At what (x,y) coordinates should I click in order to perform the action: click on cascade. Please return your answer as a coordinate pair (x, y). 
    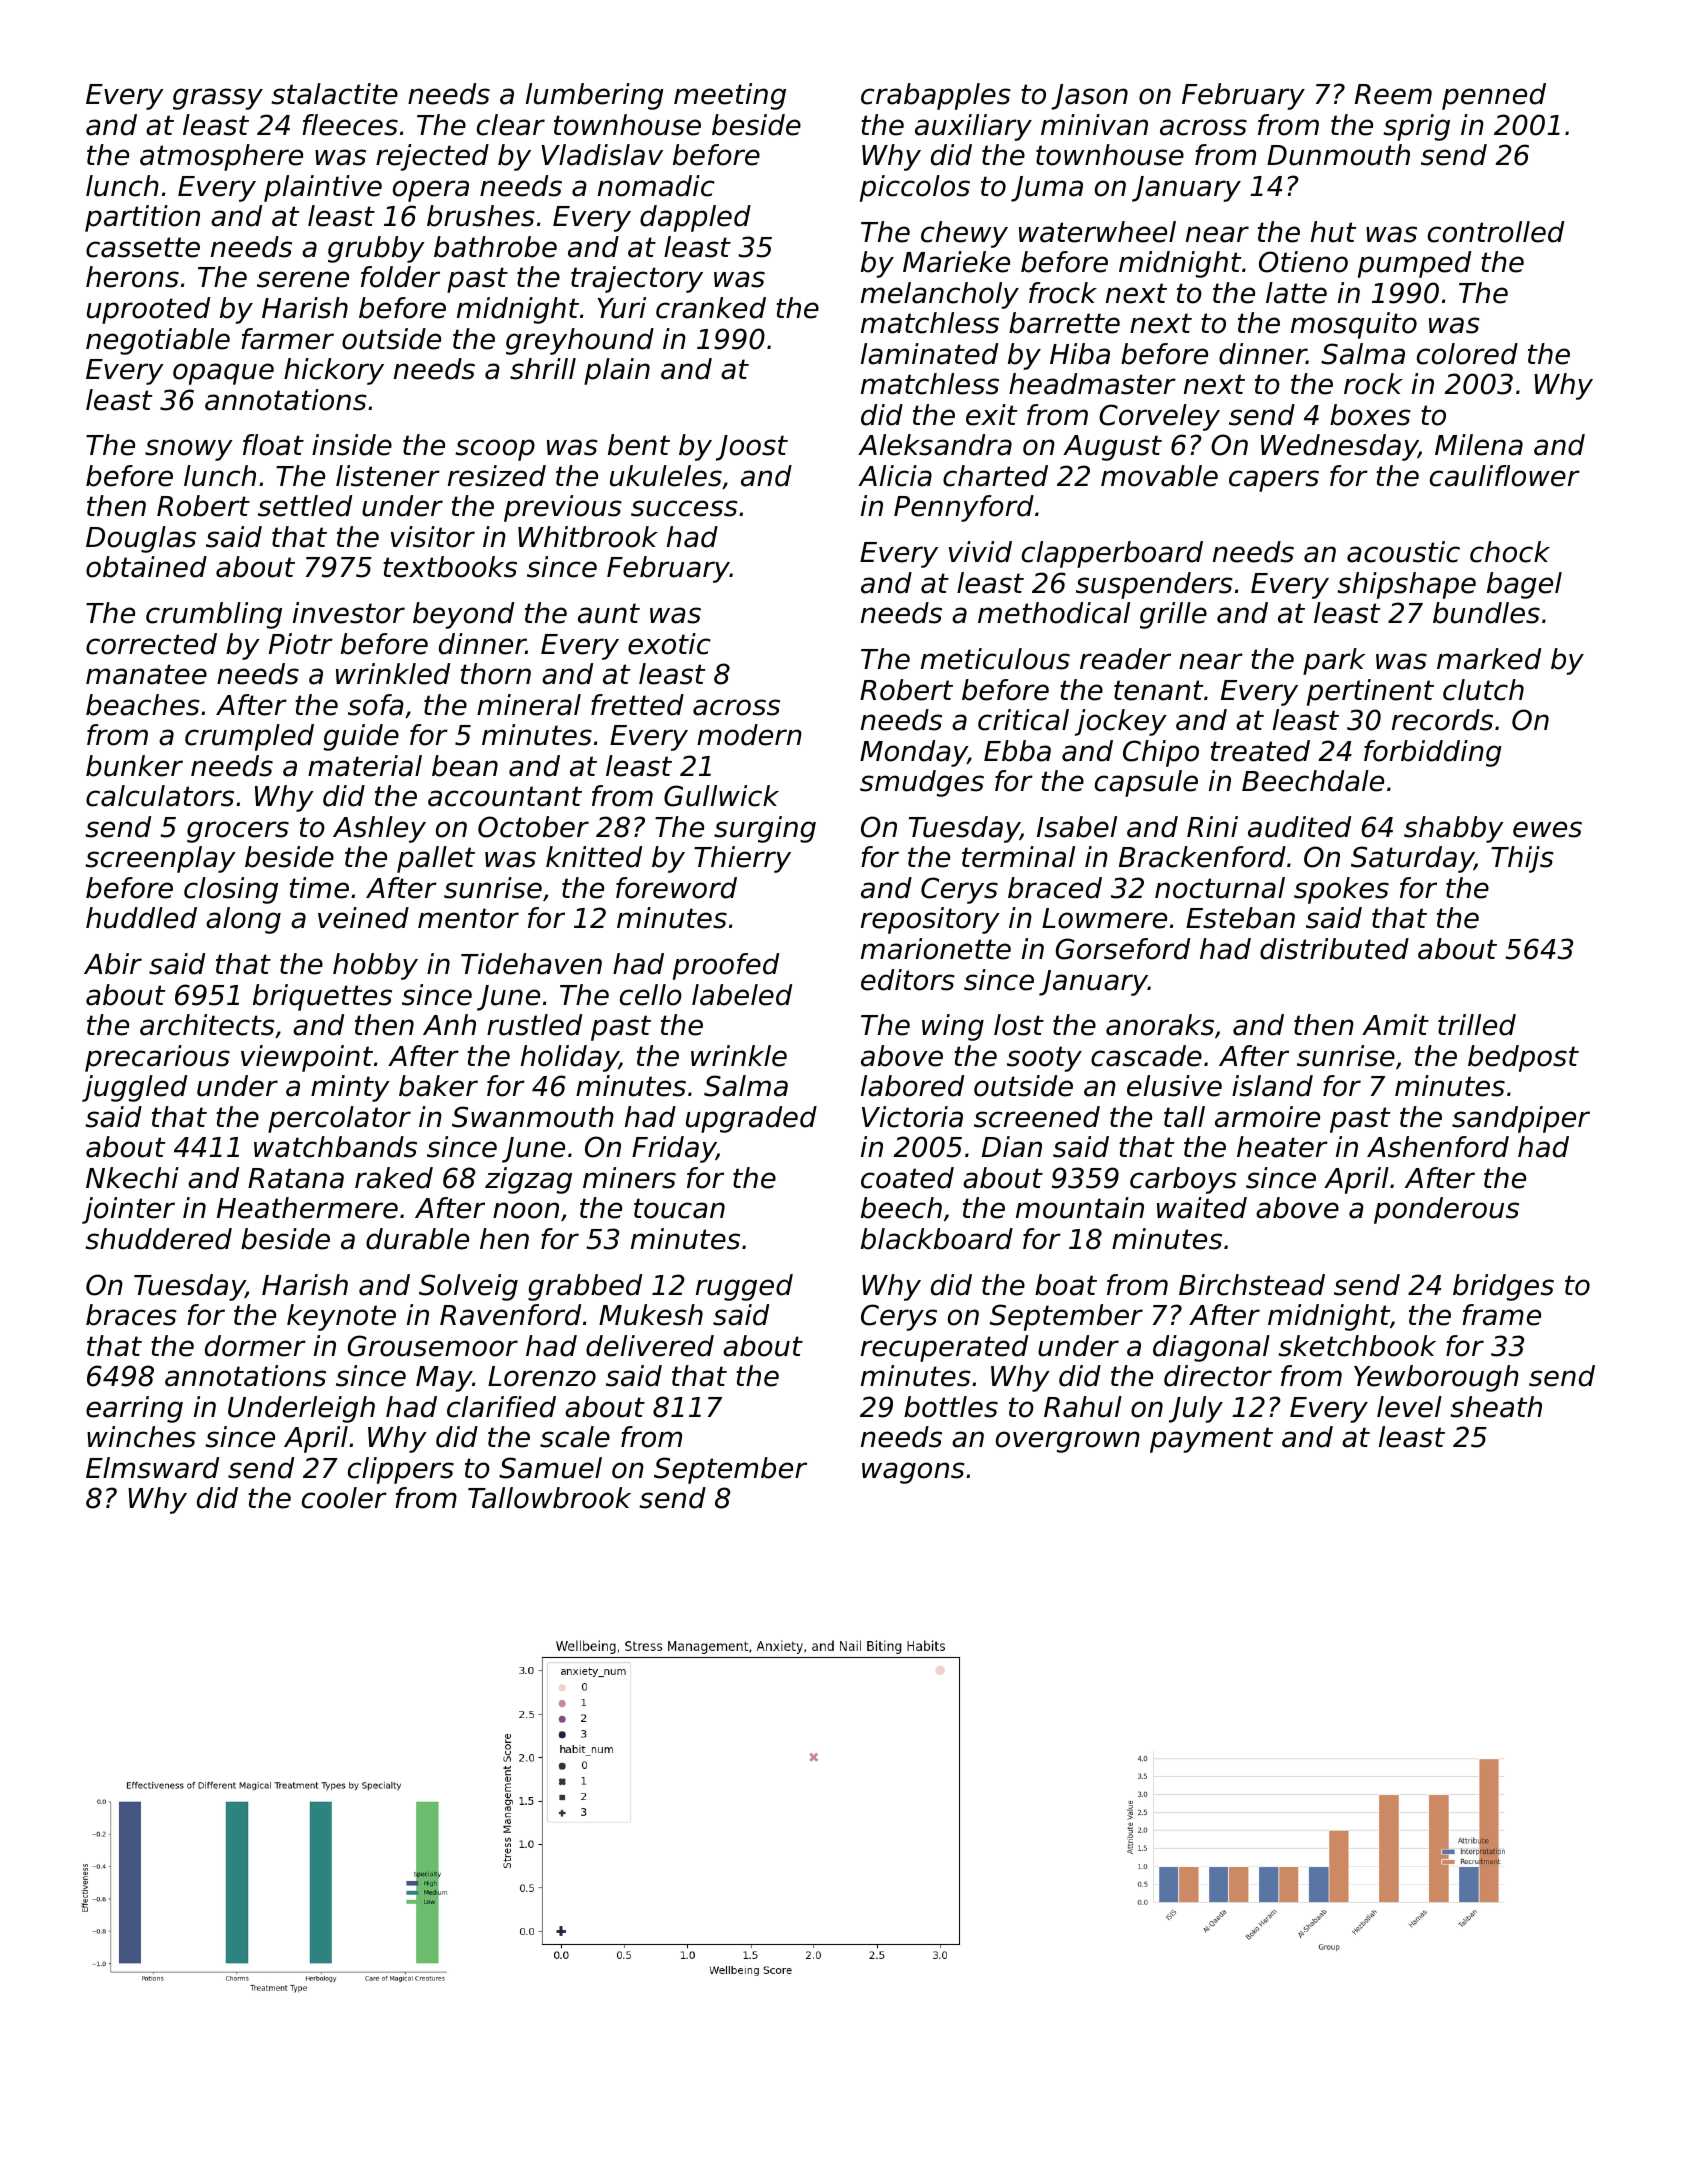
    Looking at the image, I should click on (1146, 1056).
